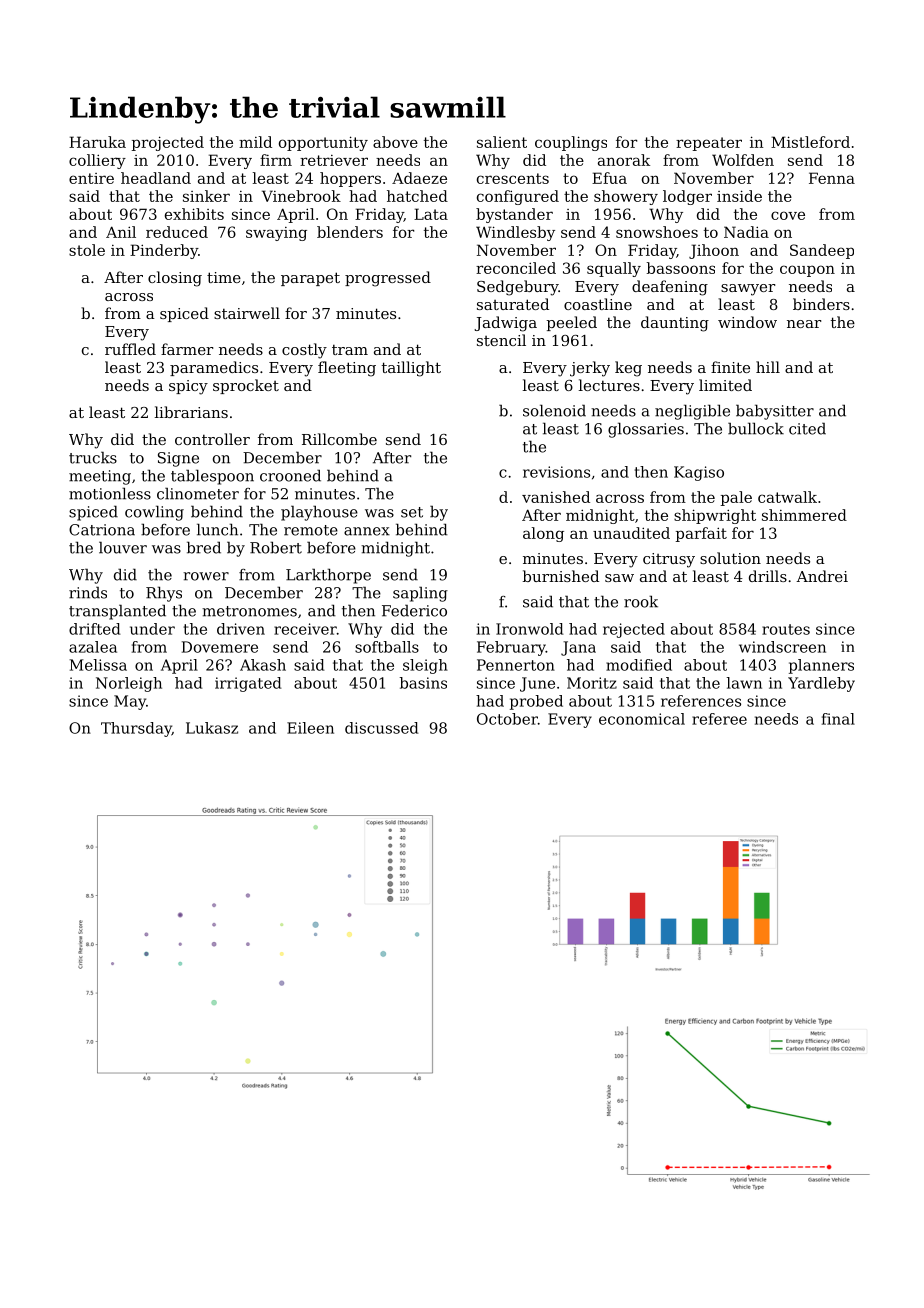 Image resolution: width=924 pixels, height=1308 pixels. Describe the element at coordinates (130, 349) in the screenshot. I see `ruffled` at that location.
